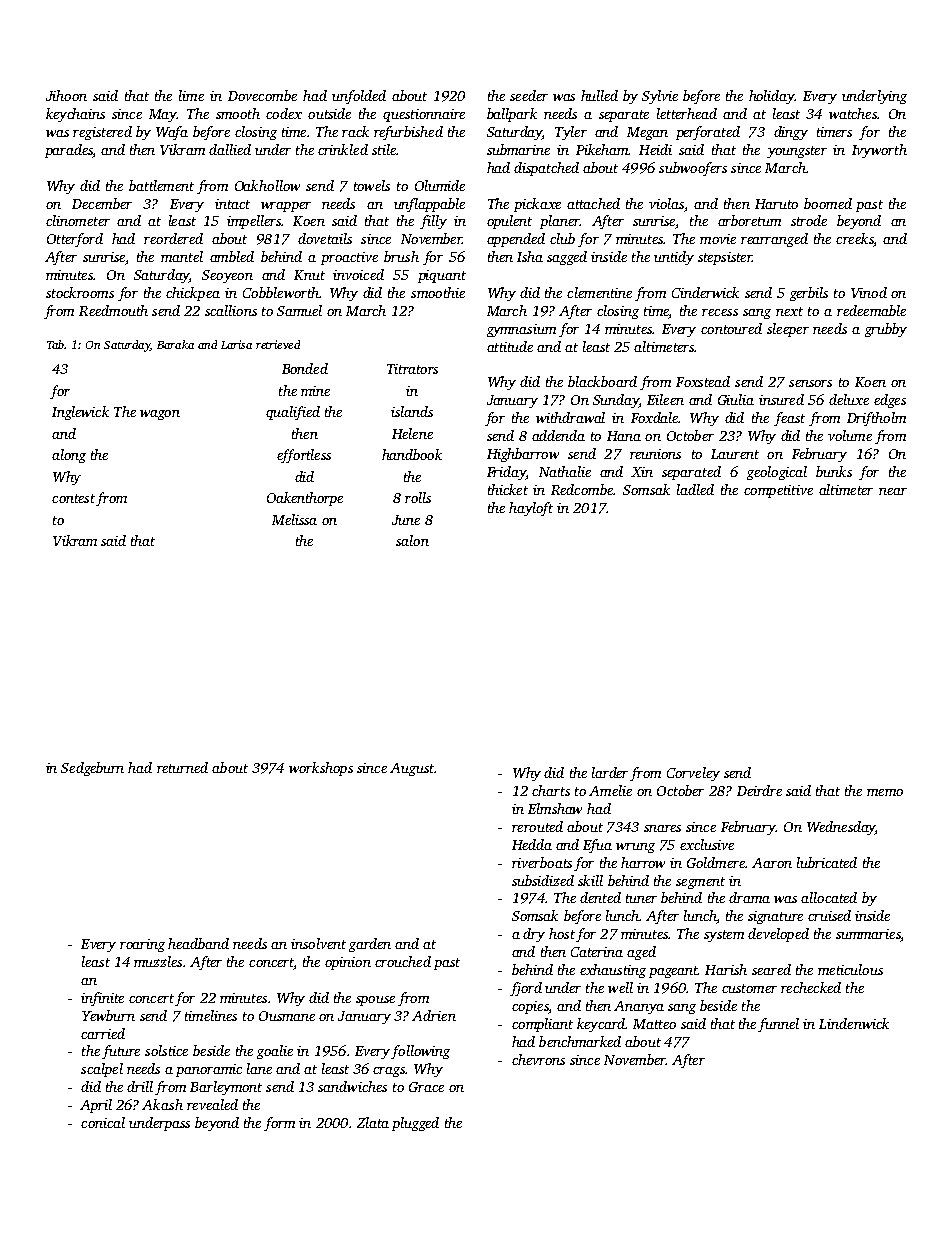 The image size is (952, 1233). Describe the element at coordinates (854, 1023) in the document. I see `Lindenwick` at that location.
